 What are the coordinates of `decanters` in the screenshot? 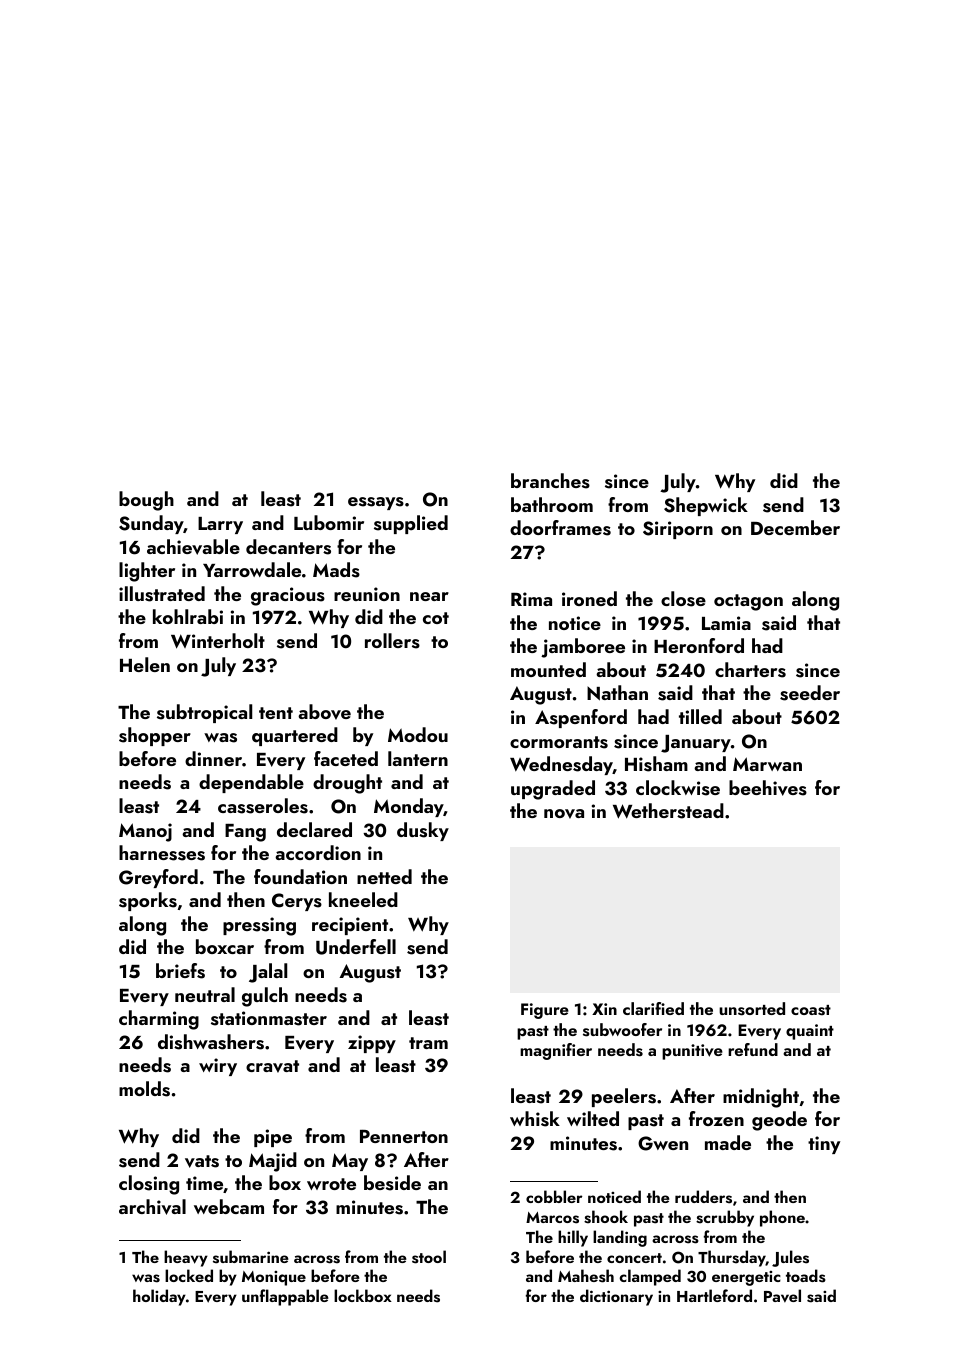 It's located at (288, 547).
